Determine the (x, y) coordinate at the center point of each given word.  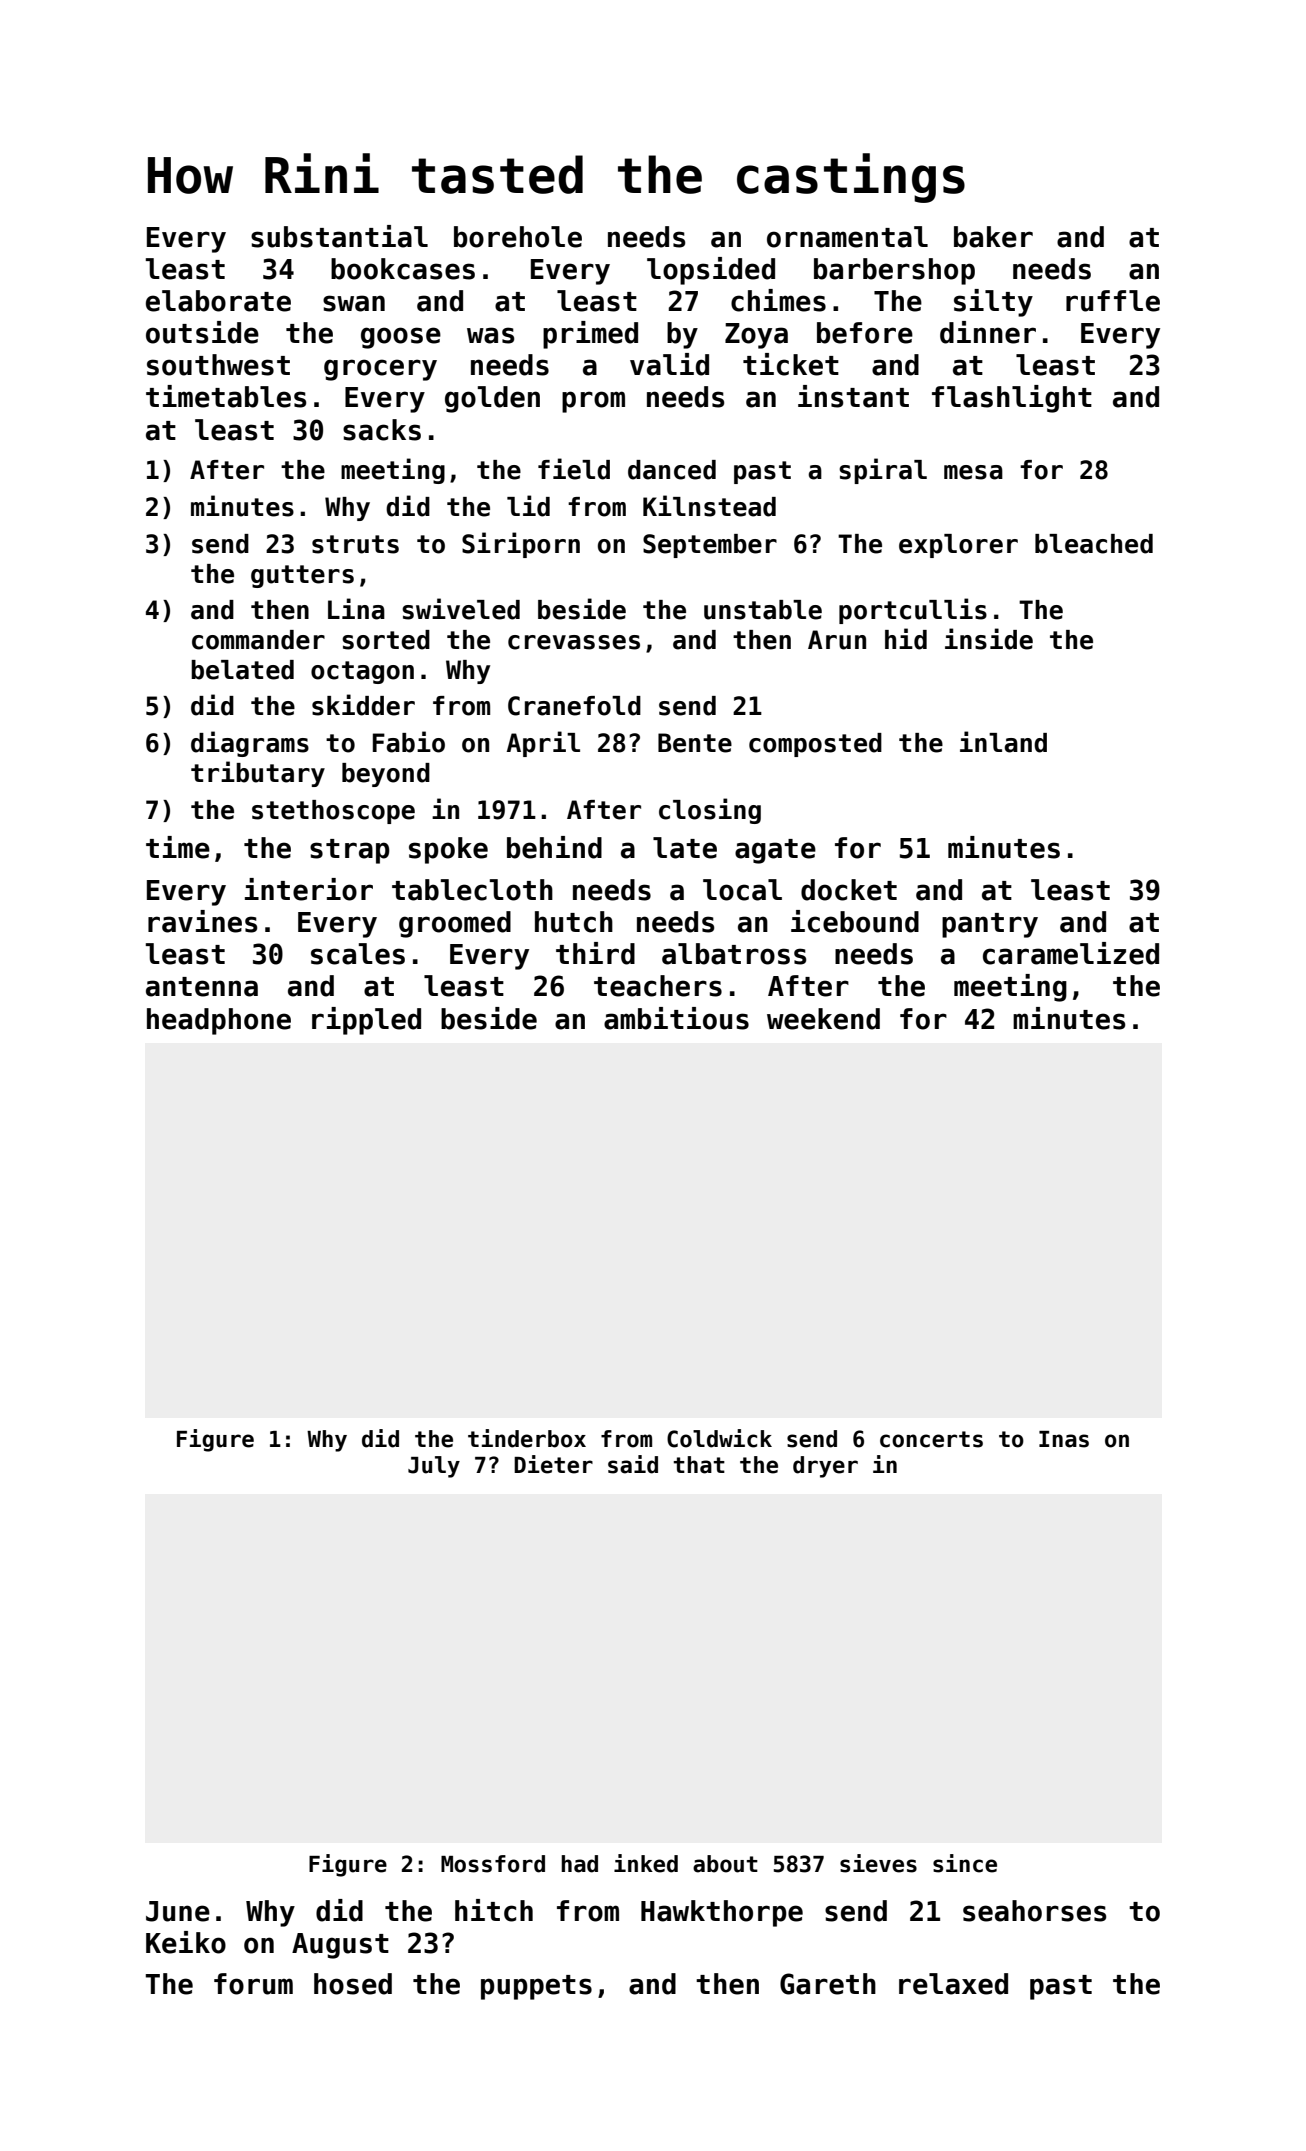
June (178, 1911)
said (633, 1464)
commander (258, 640)
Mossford (493, 1864)
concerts (931, 1439)
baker (993, 237)
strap (350, 851)
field (574, 469)
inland (1003, 742)
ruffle (1113, 301)
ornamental (847, 237)
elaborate (218, 301)
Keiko (186, 1942)
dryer (825, 1467)
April (543, 744)
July (434, 1467)
